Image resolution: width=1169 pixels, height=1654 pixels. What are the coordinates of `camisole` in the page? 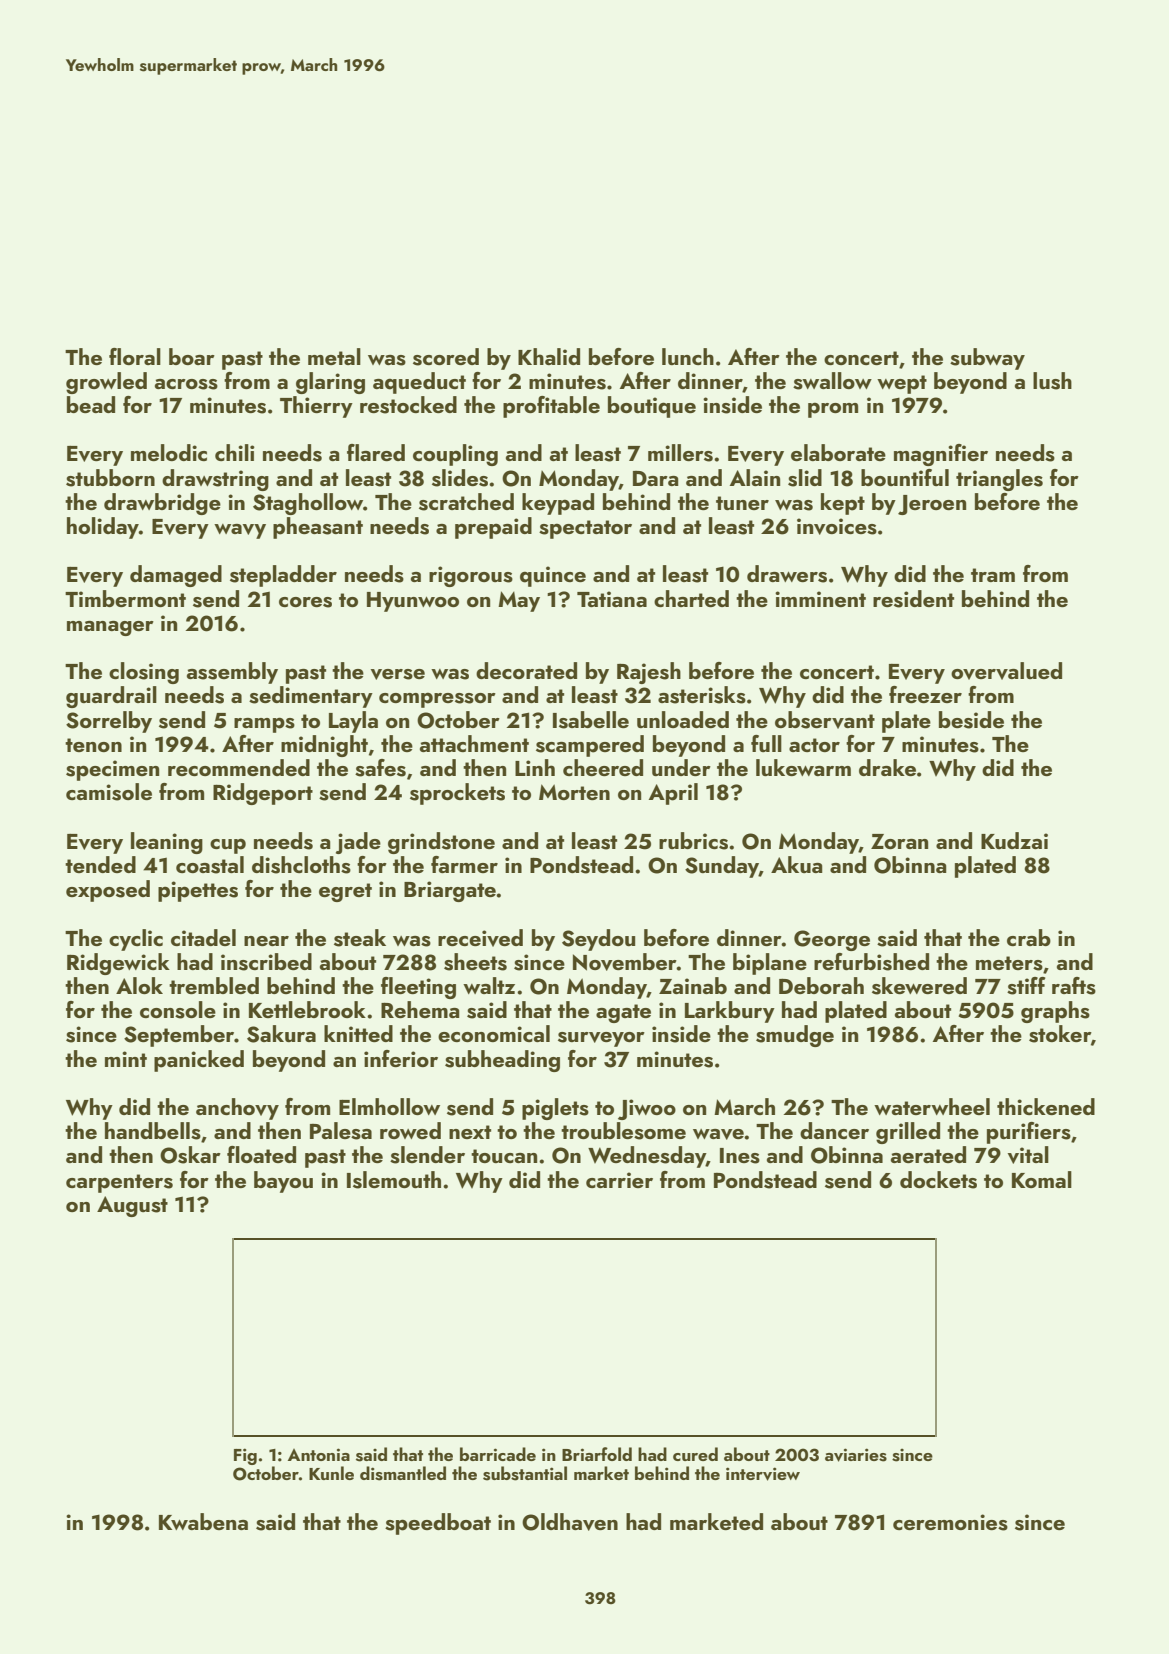 It's located at (109, 792).
